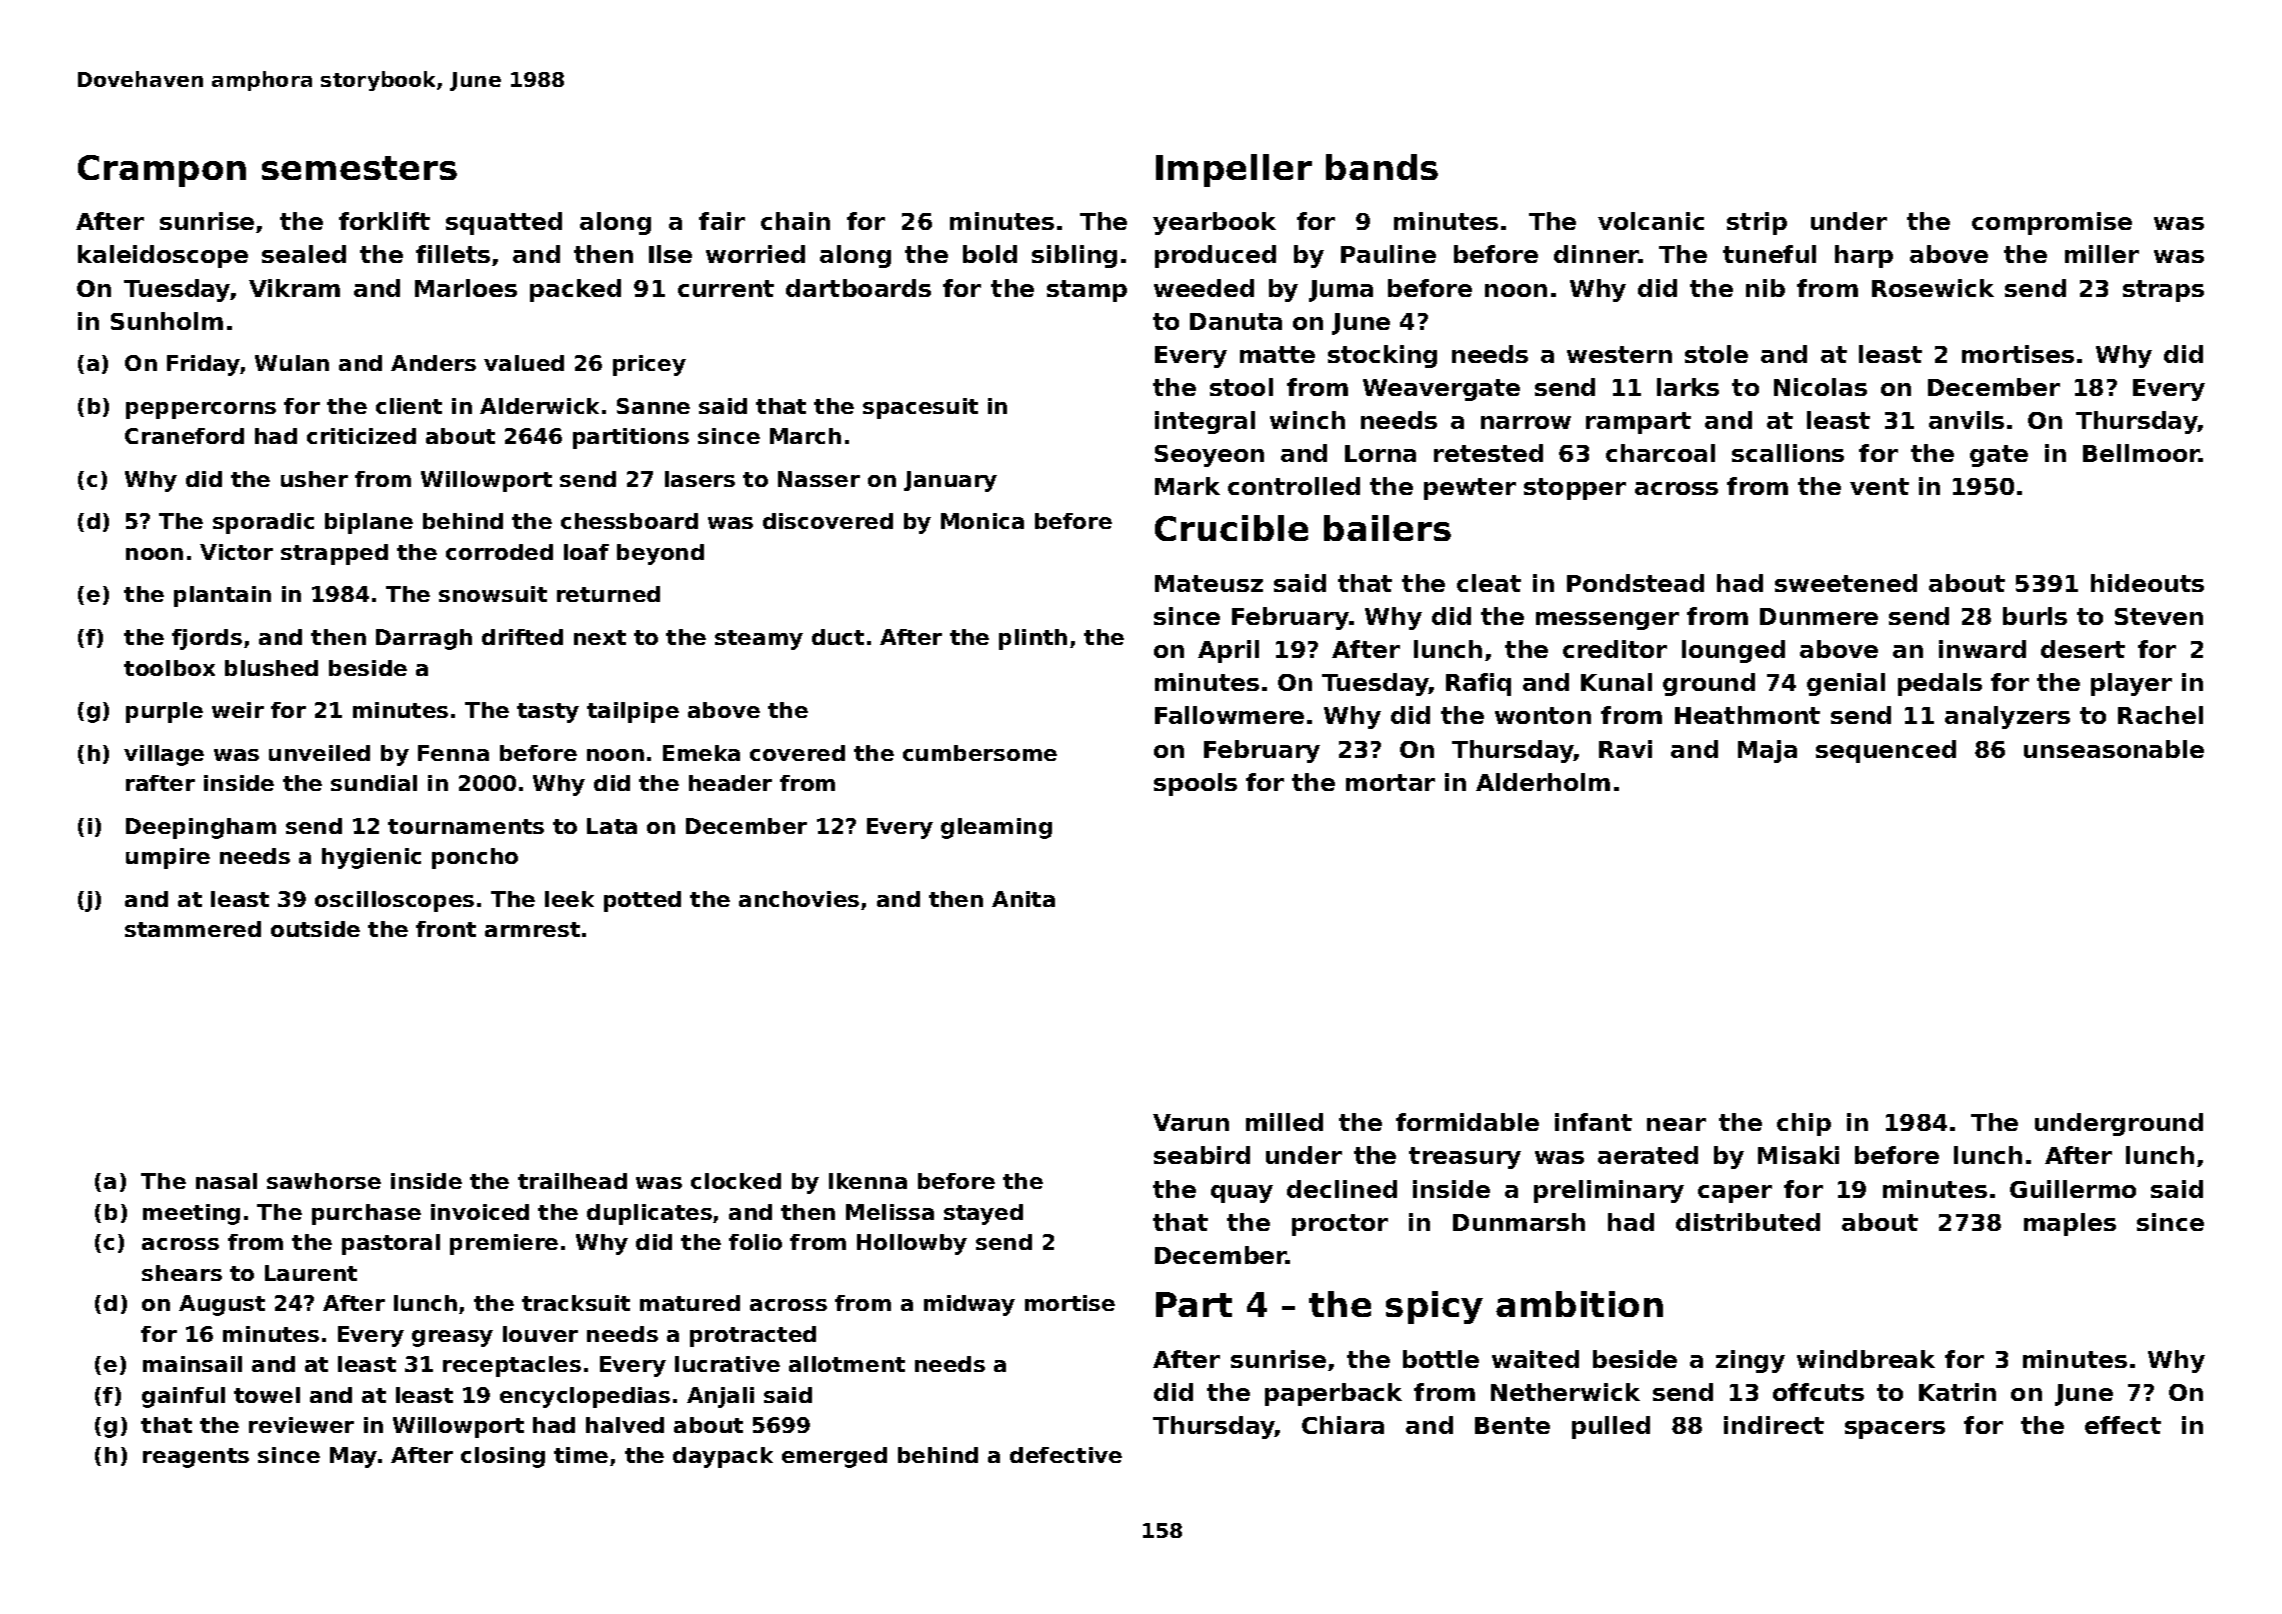  Describe the element at coordinates (359, 168) in the screenshot. I see `semesters` at that location.
